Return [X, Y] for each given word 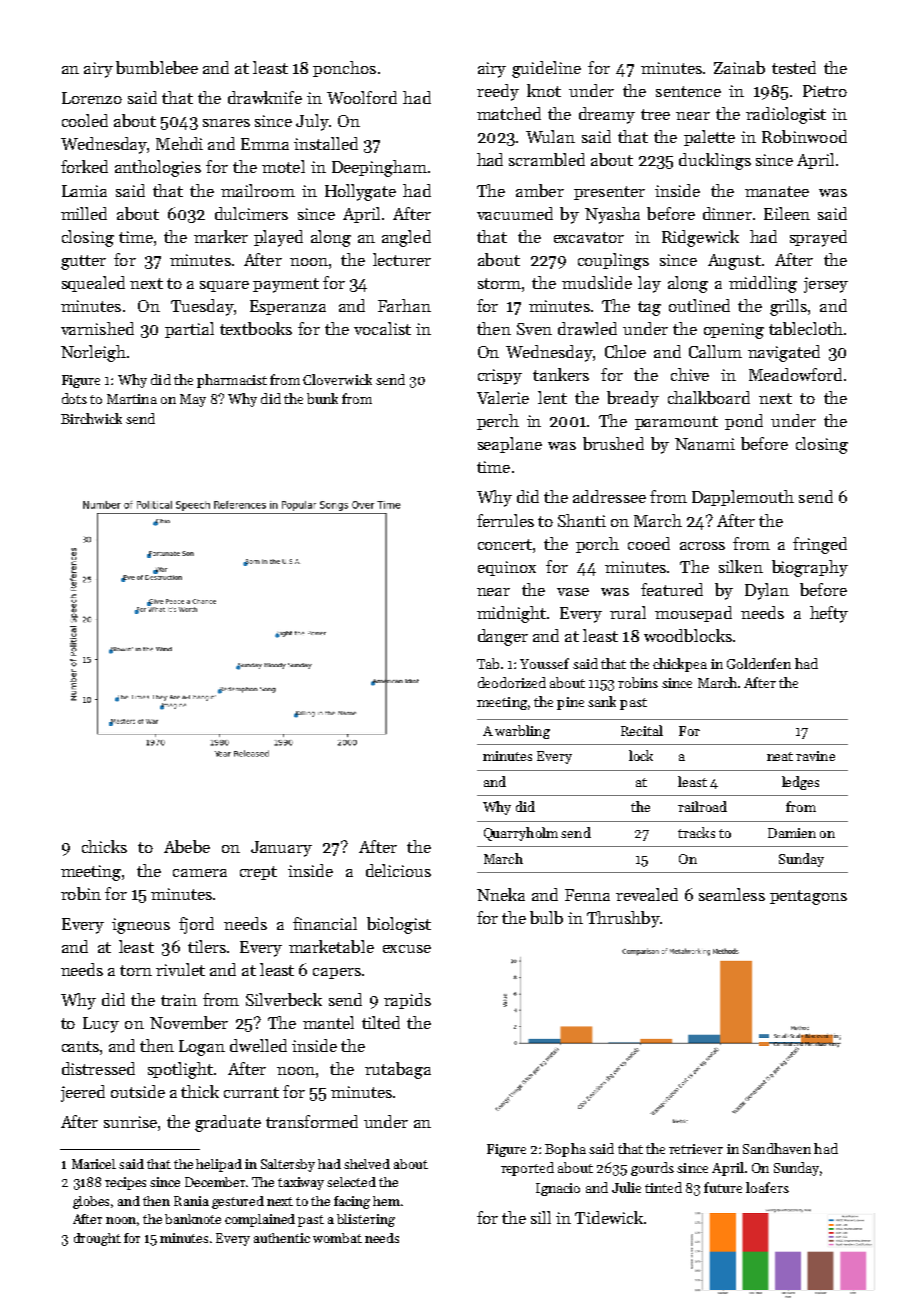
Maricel [94, 1164]
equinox [507, 568]
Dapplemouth [743, 498]
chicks [104, 846]
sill [541, 1217]
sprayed [818, 238]
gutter [83, 262]
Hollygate [360, 192]
